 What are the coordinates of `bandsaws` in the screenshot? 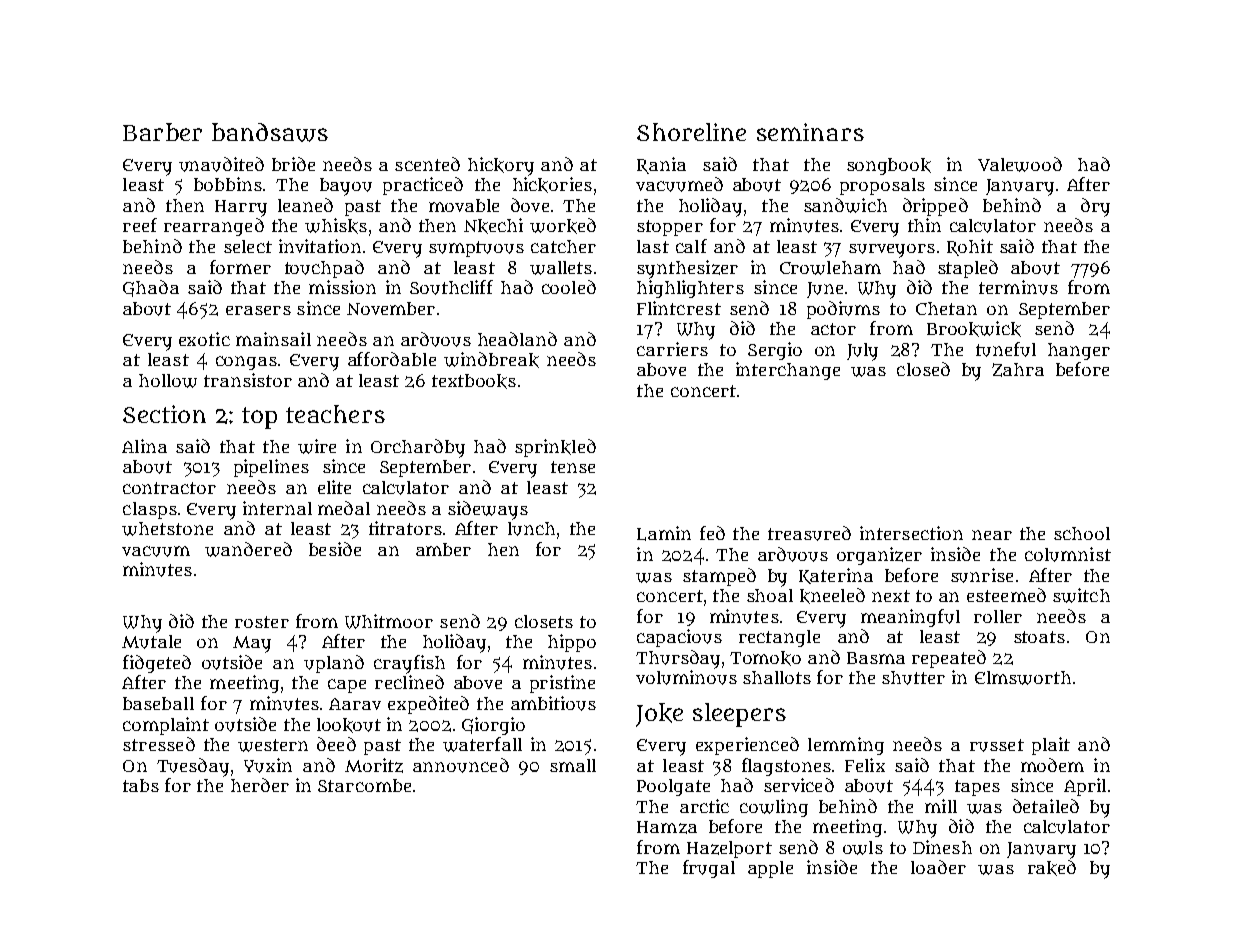 It's located at (270, 132).
